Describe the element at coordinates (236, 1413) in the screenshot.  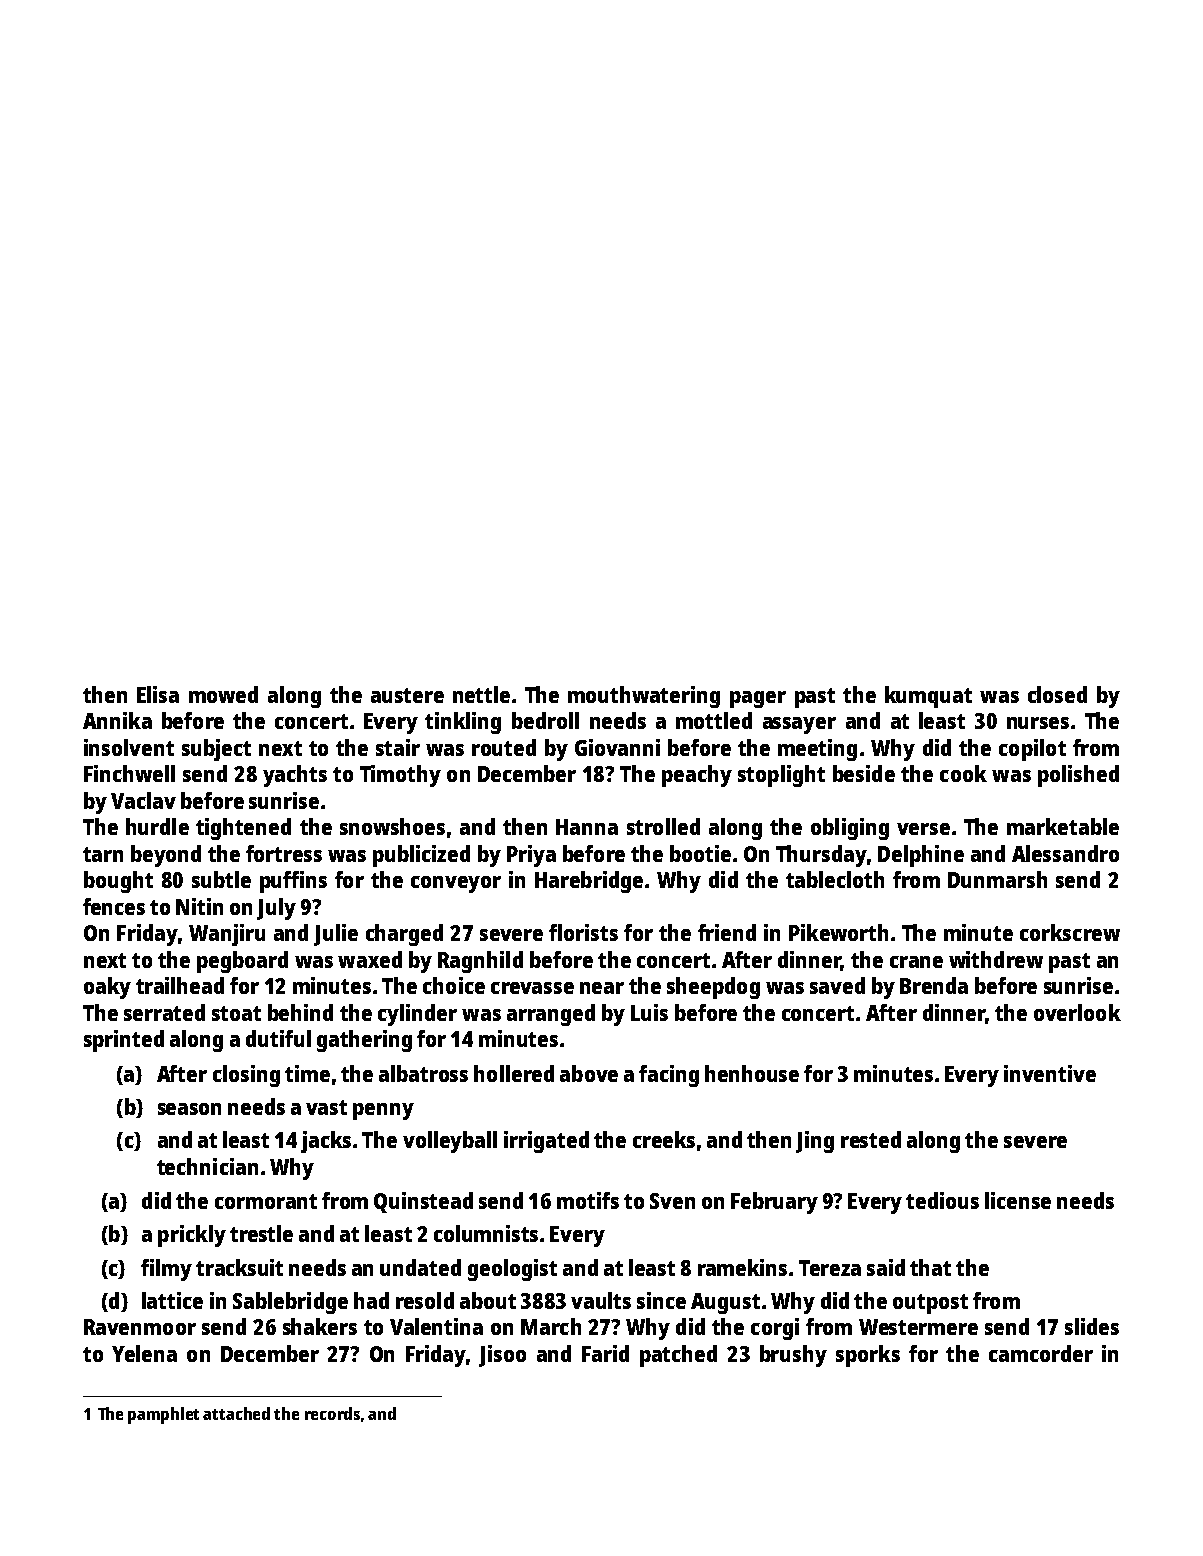
I see `attached` at that location.
